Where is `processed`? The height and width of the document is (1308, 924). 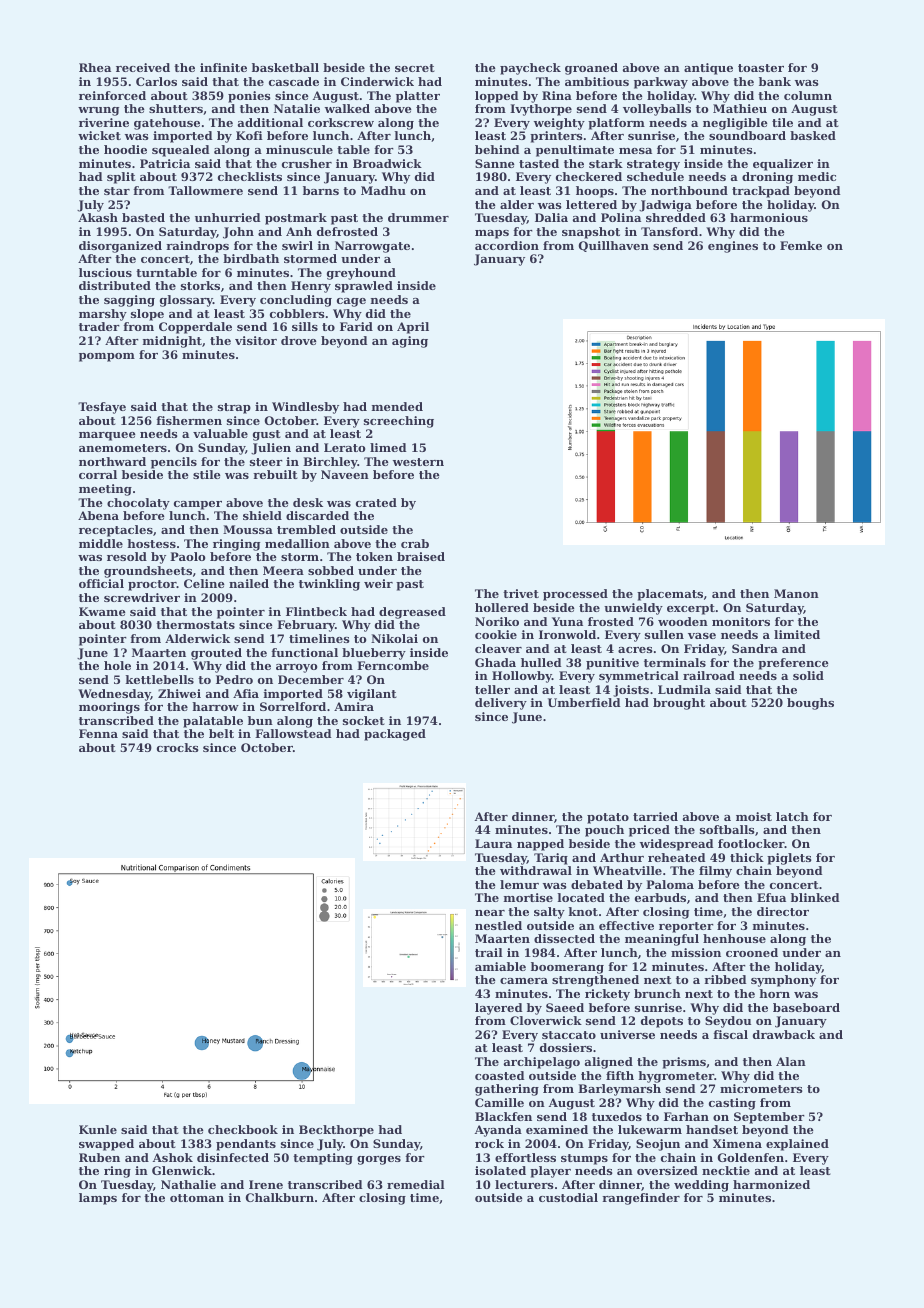
processed is located at coordinates (575, 595).
